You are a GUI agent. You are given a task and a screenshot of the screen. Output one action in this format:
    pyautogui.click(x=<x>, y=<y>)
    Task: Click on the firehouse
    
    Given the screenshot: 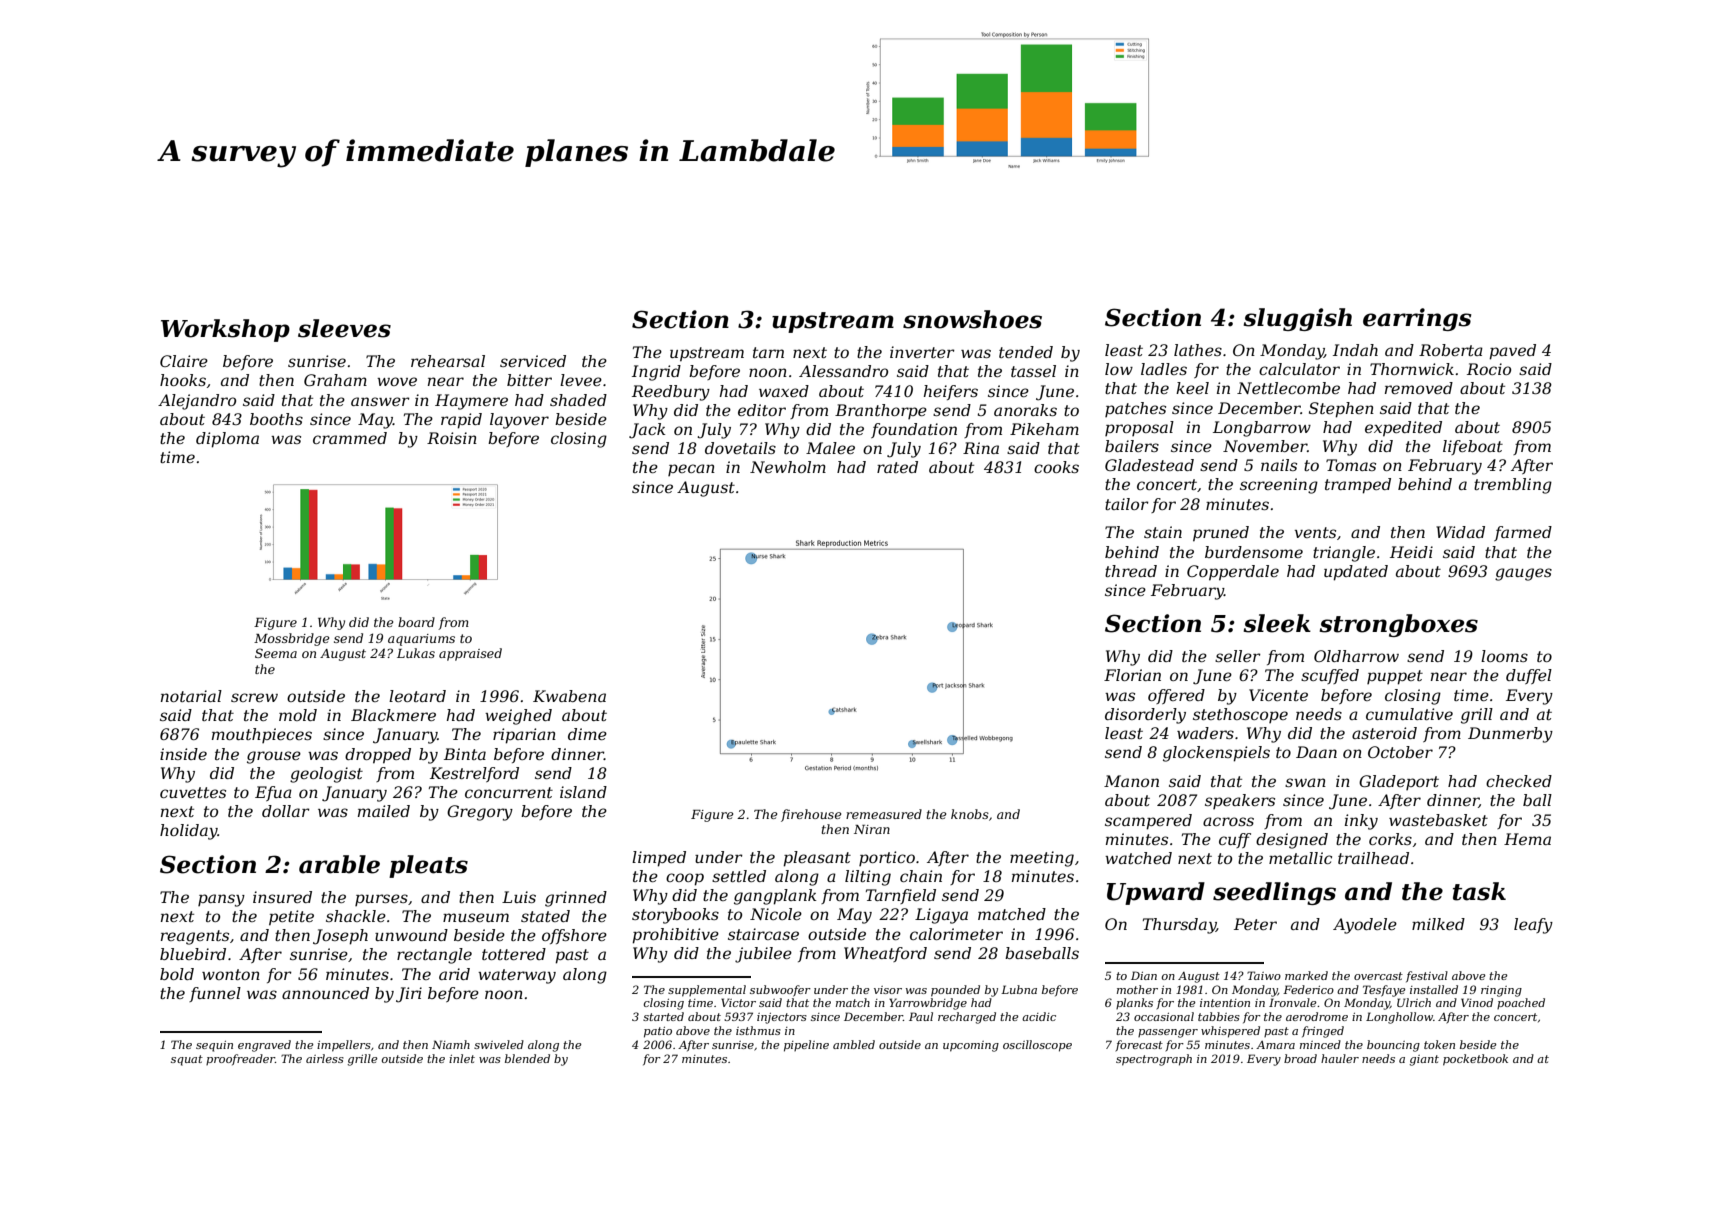 What is the action you would take?
    pyautogui.click(x=811, y=815)
